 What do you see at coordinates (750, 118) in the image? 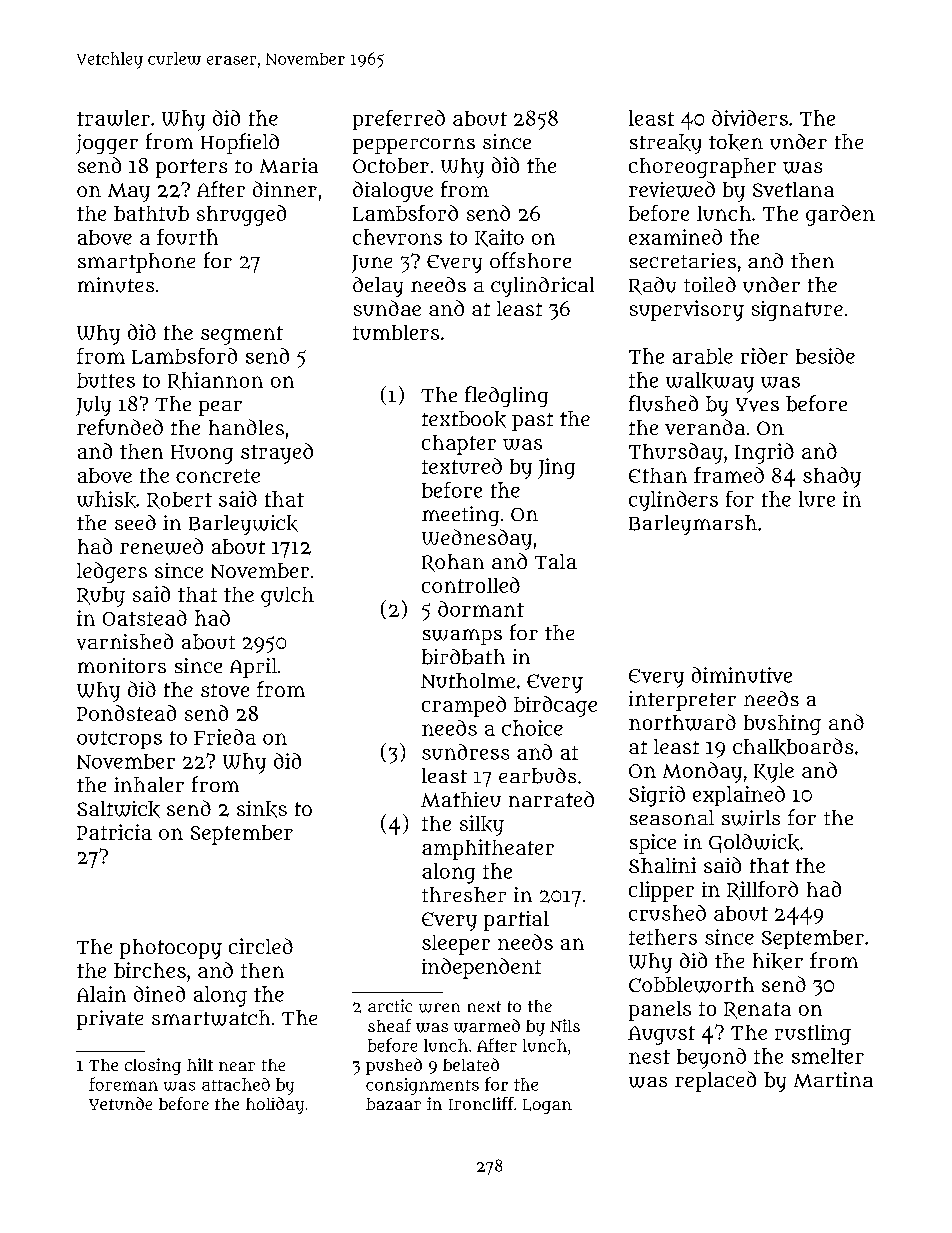
I see `dividers` at bounding box center [750, 118].
